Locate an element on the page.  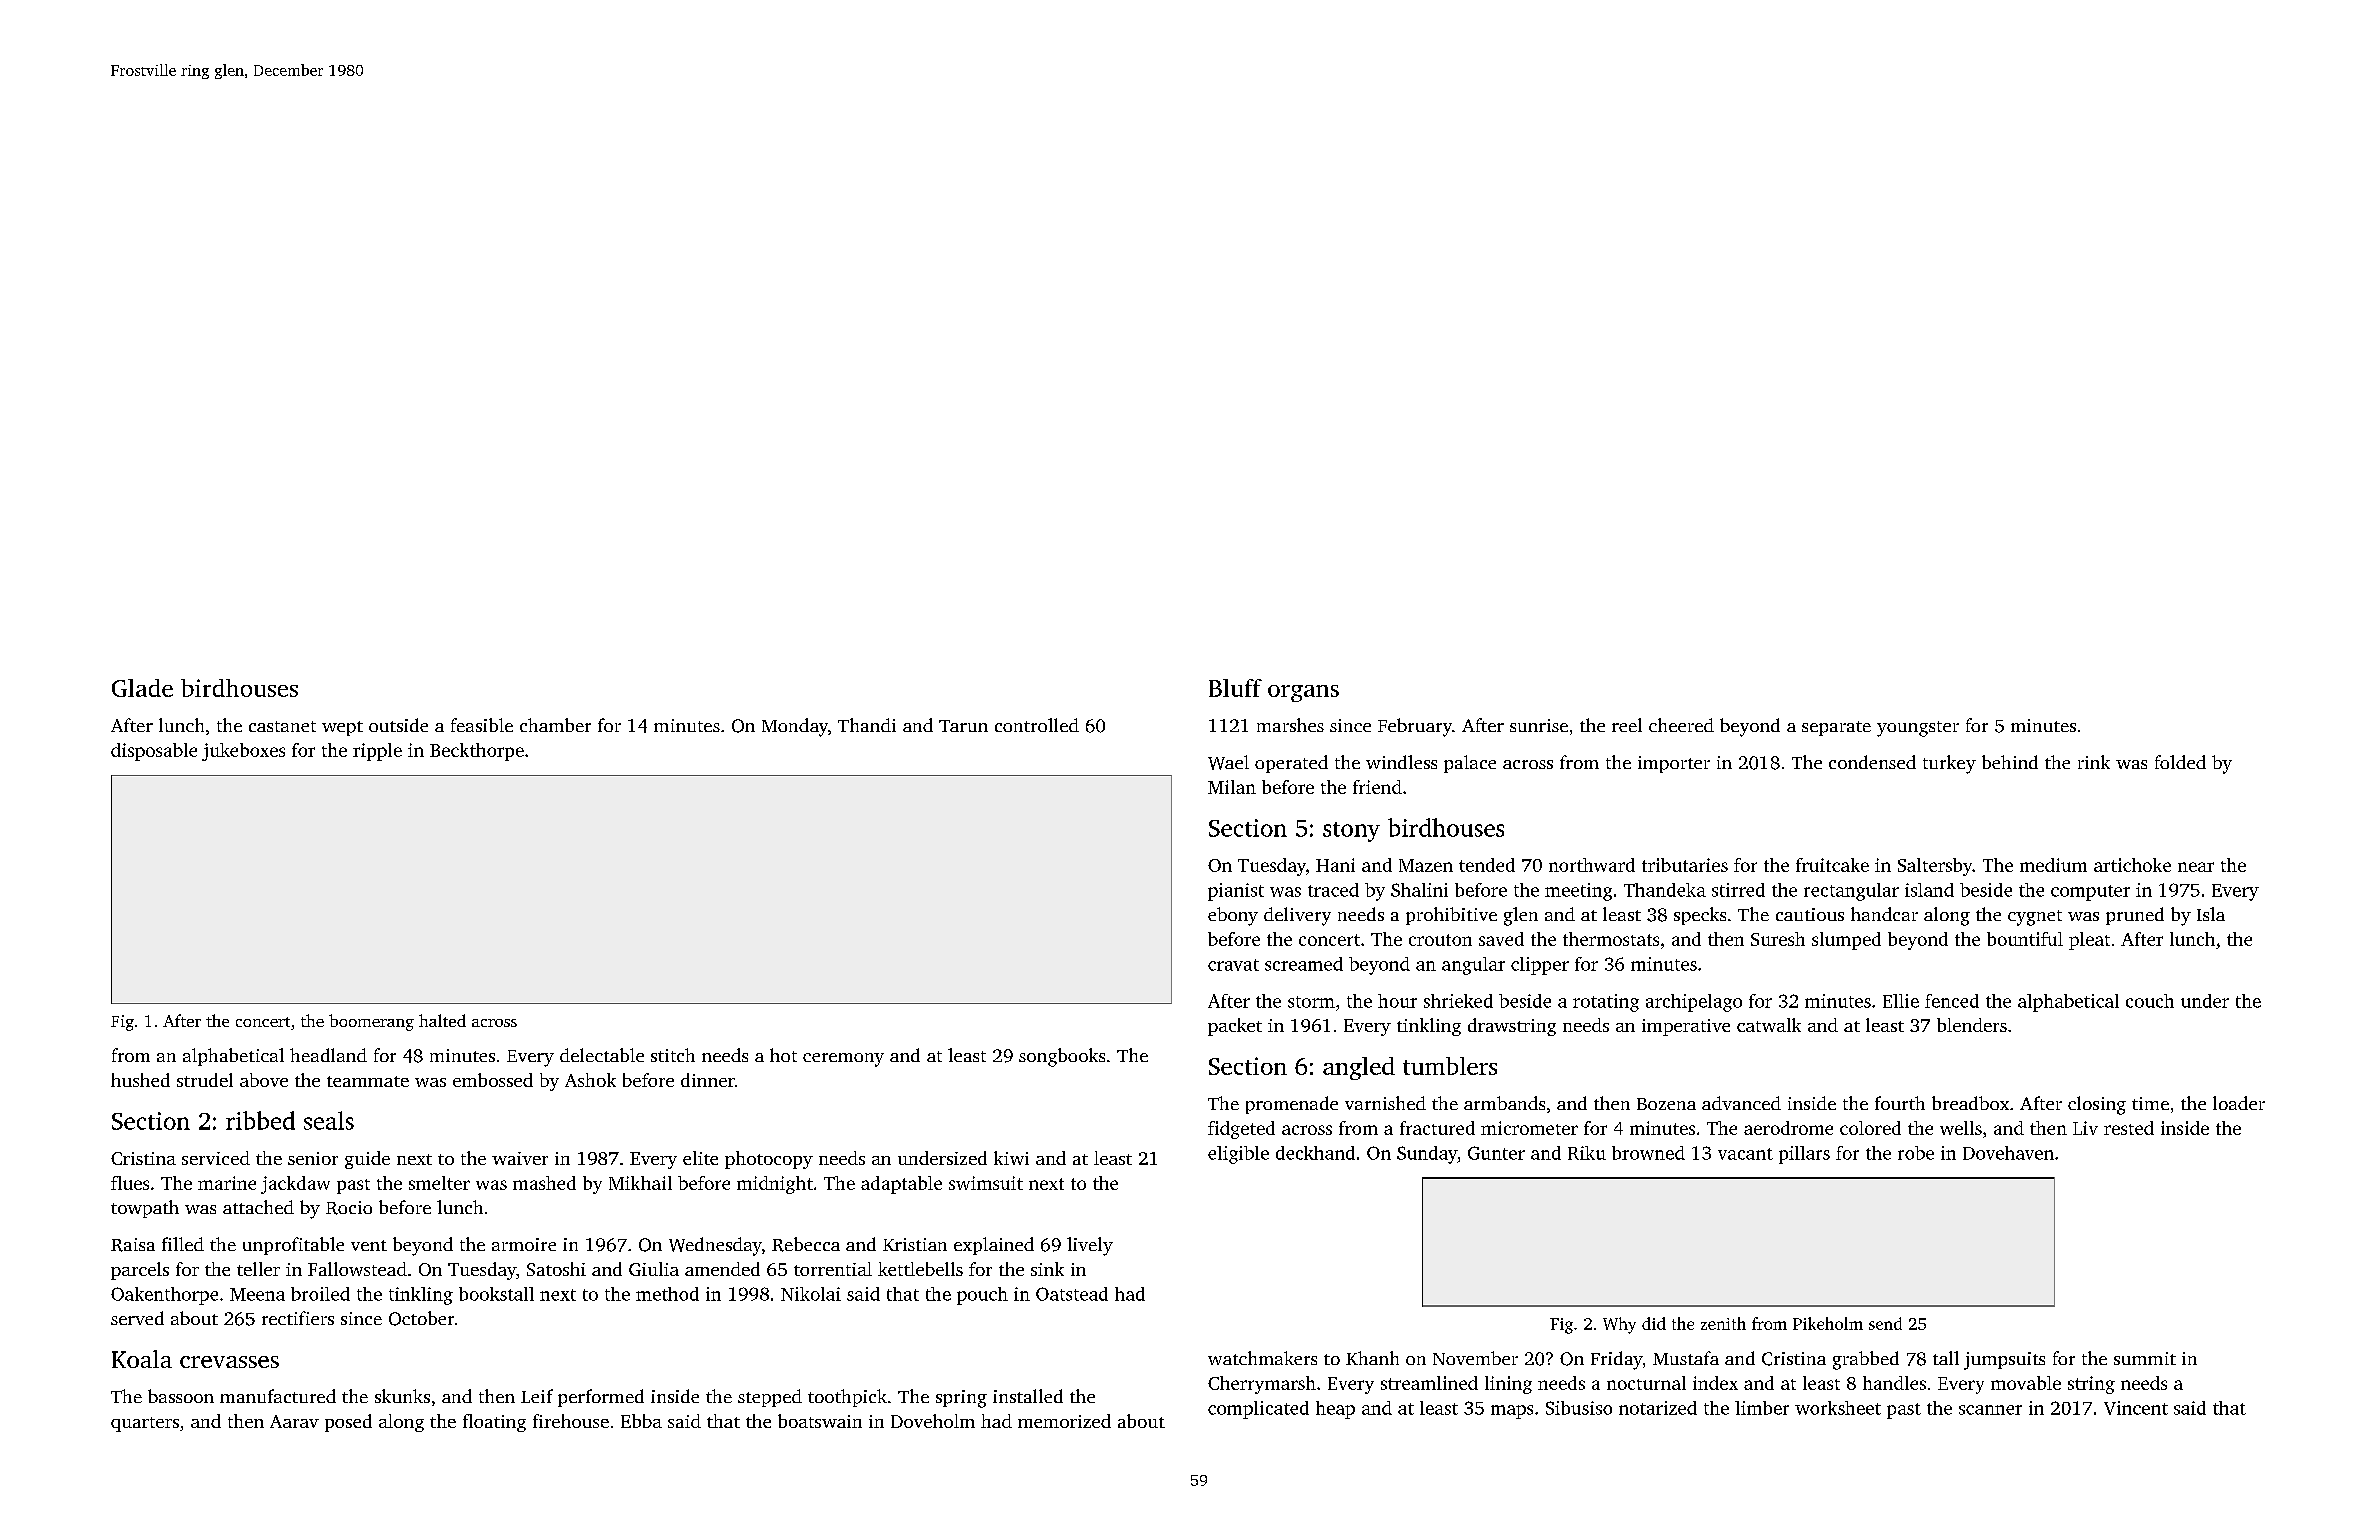
Bluff is located at coordinates (1235, 688).
